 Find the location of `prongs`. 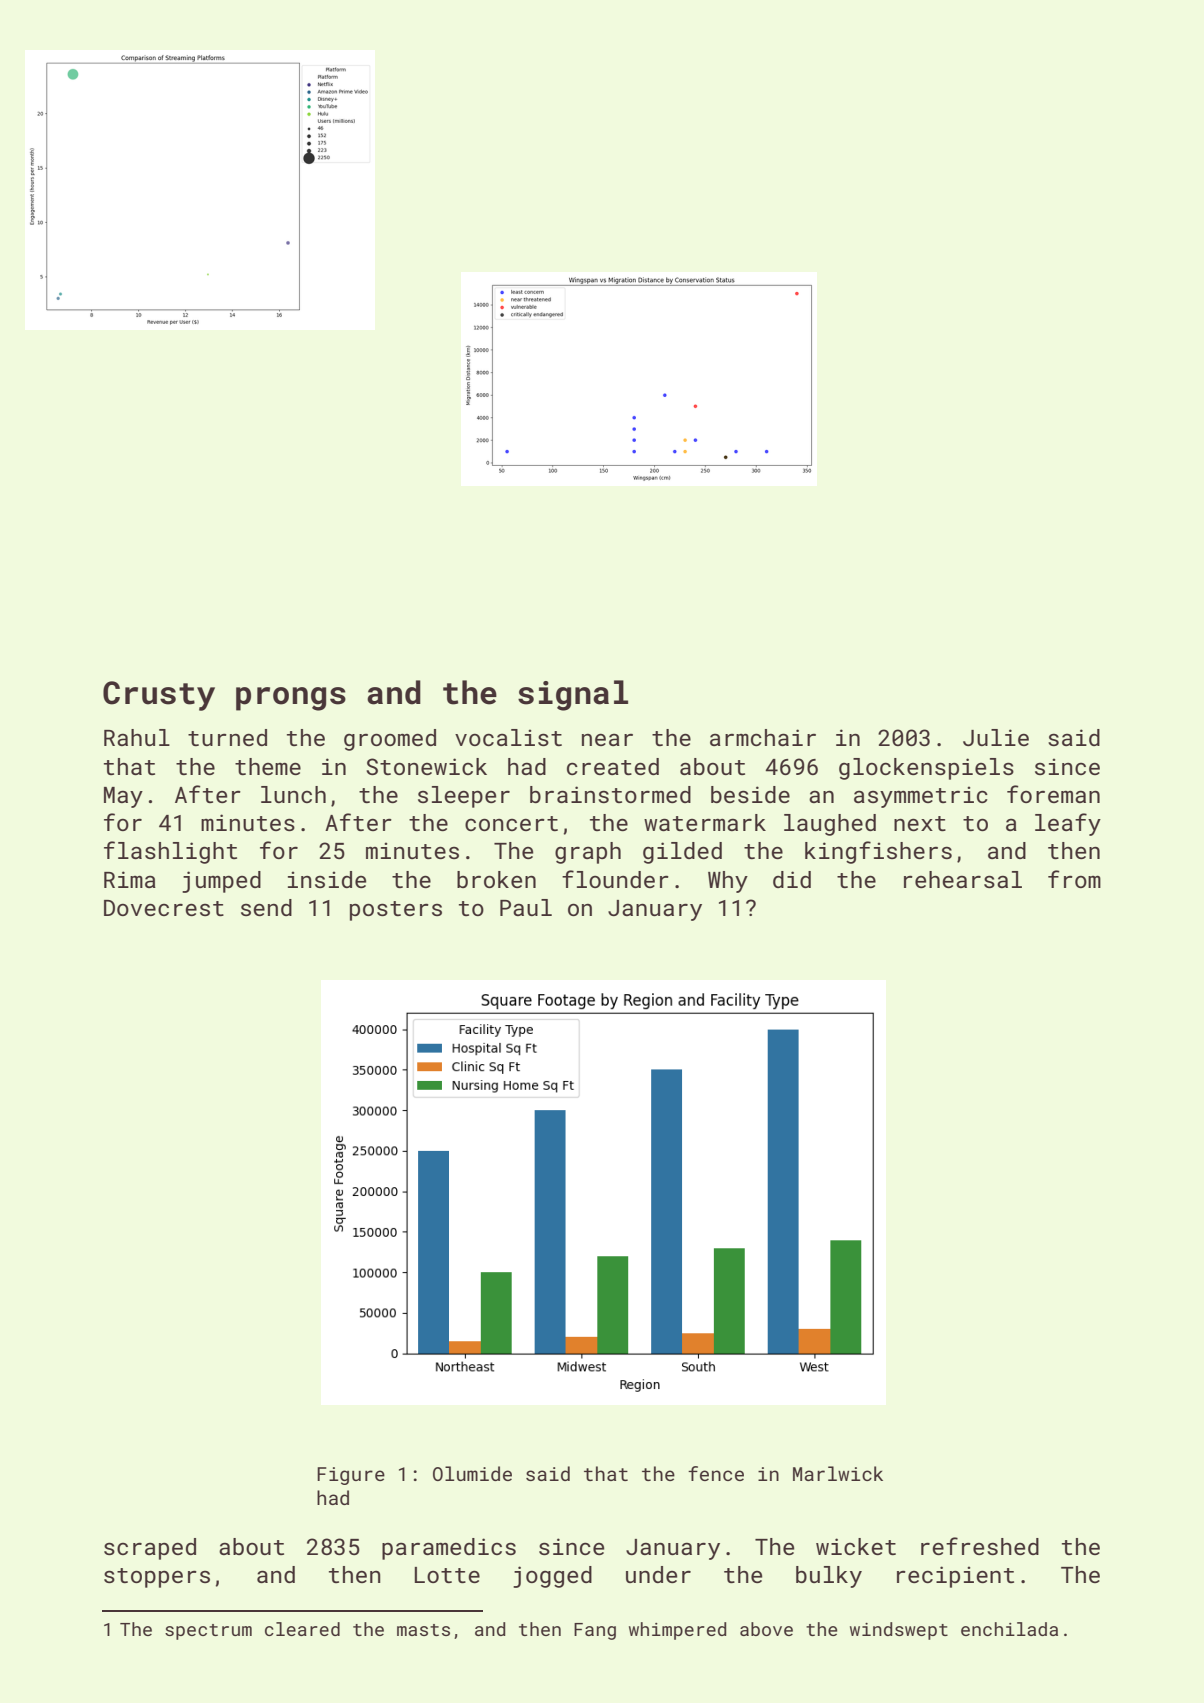

prongs is located at coordinates (291, 699).
